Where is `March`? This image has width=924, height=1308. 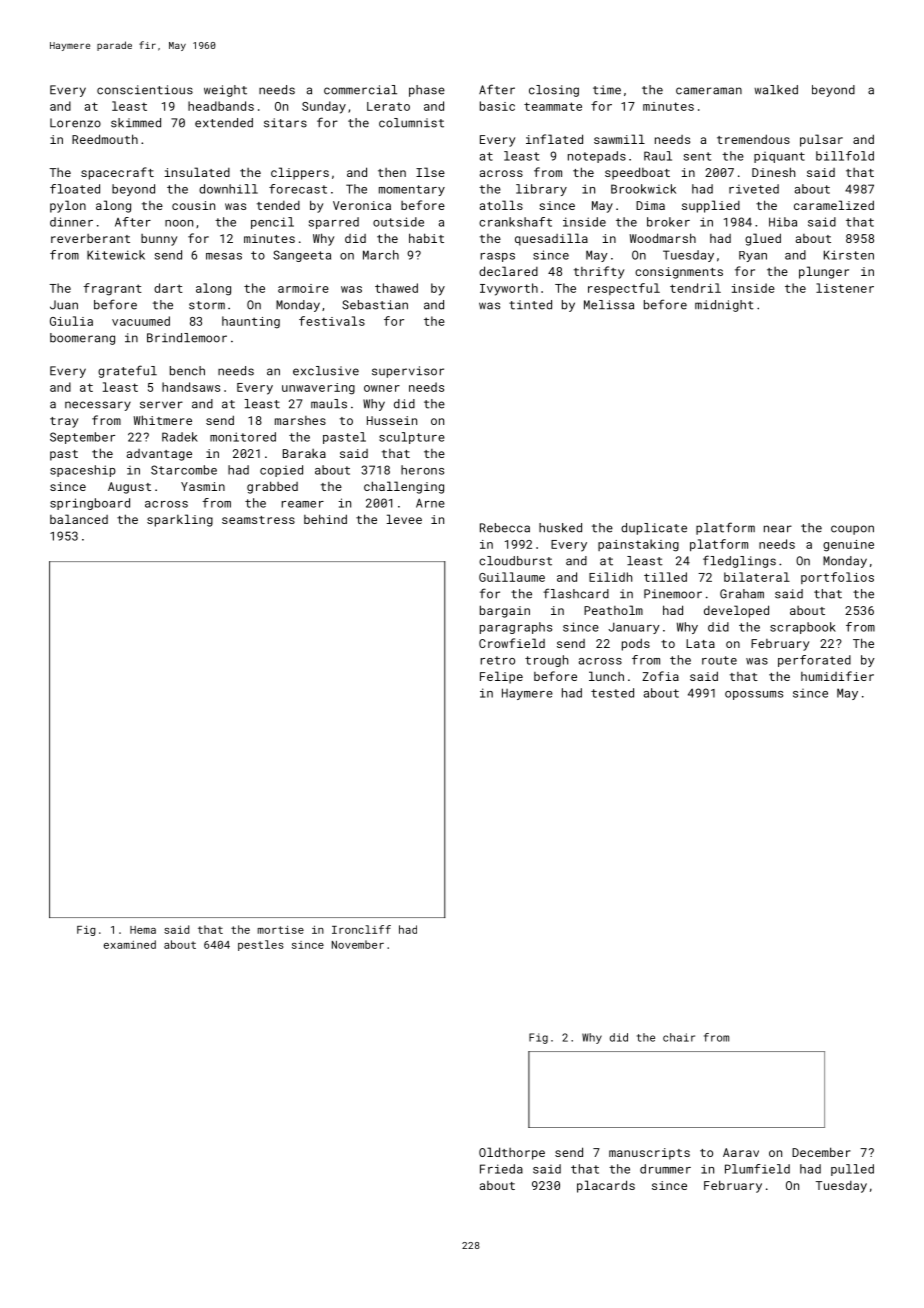 March is located at coordinates (381, 255).
